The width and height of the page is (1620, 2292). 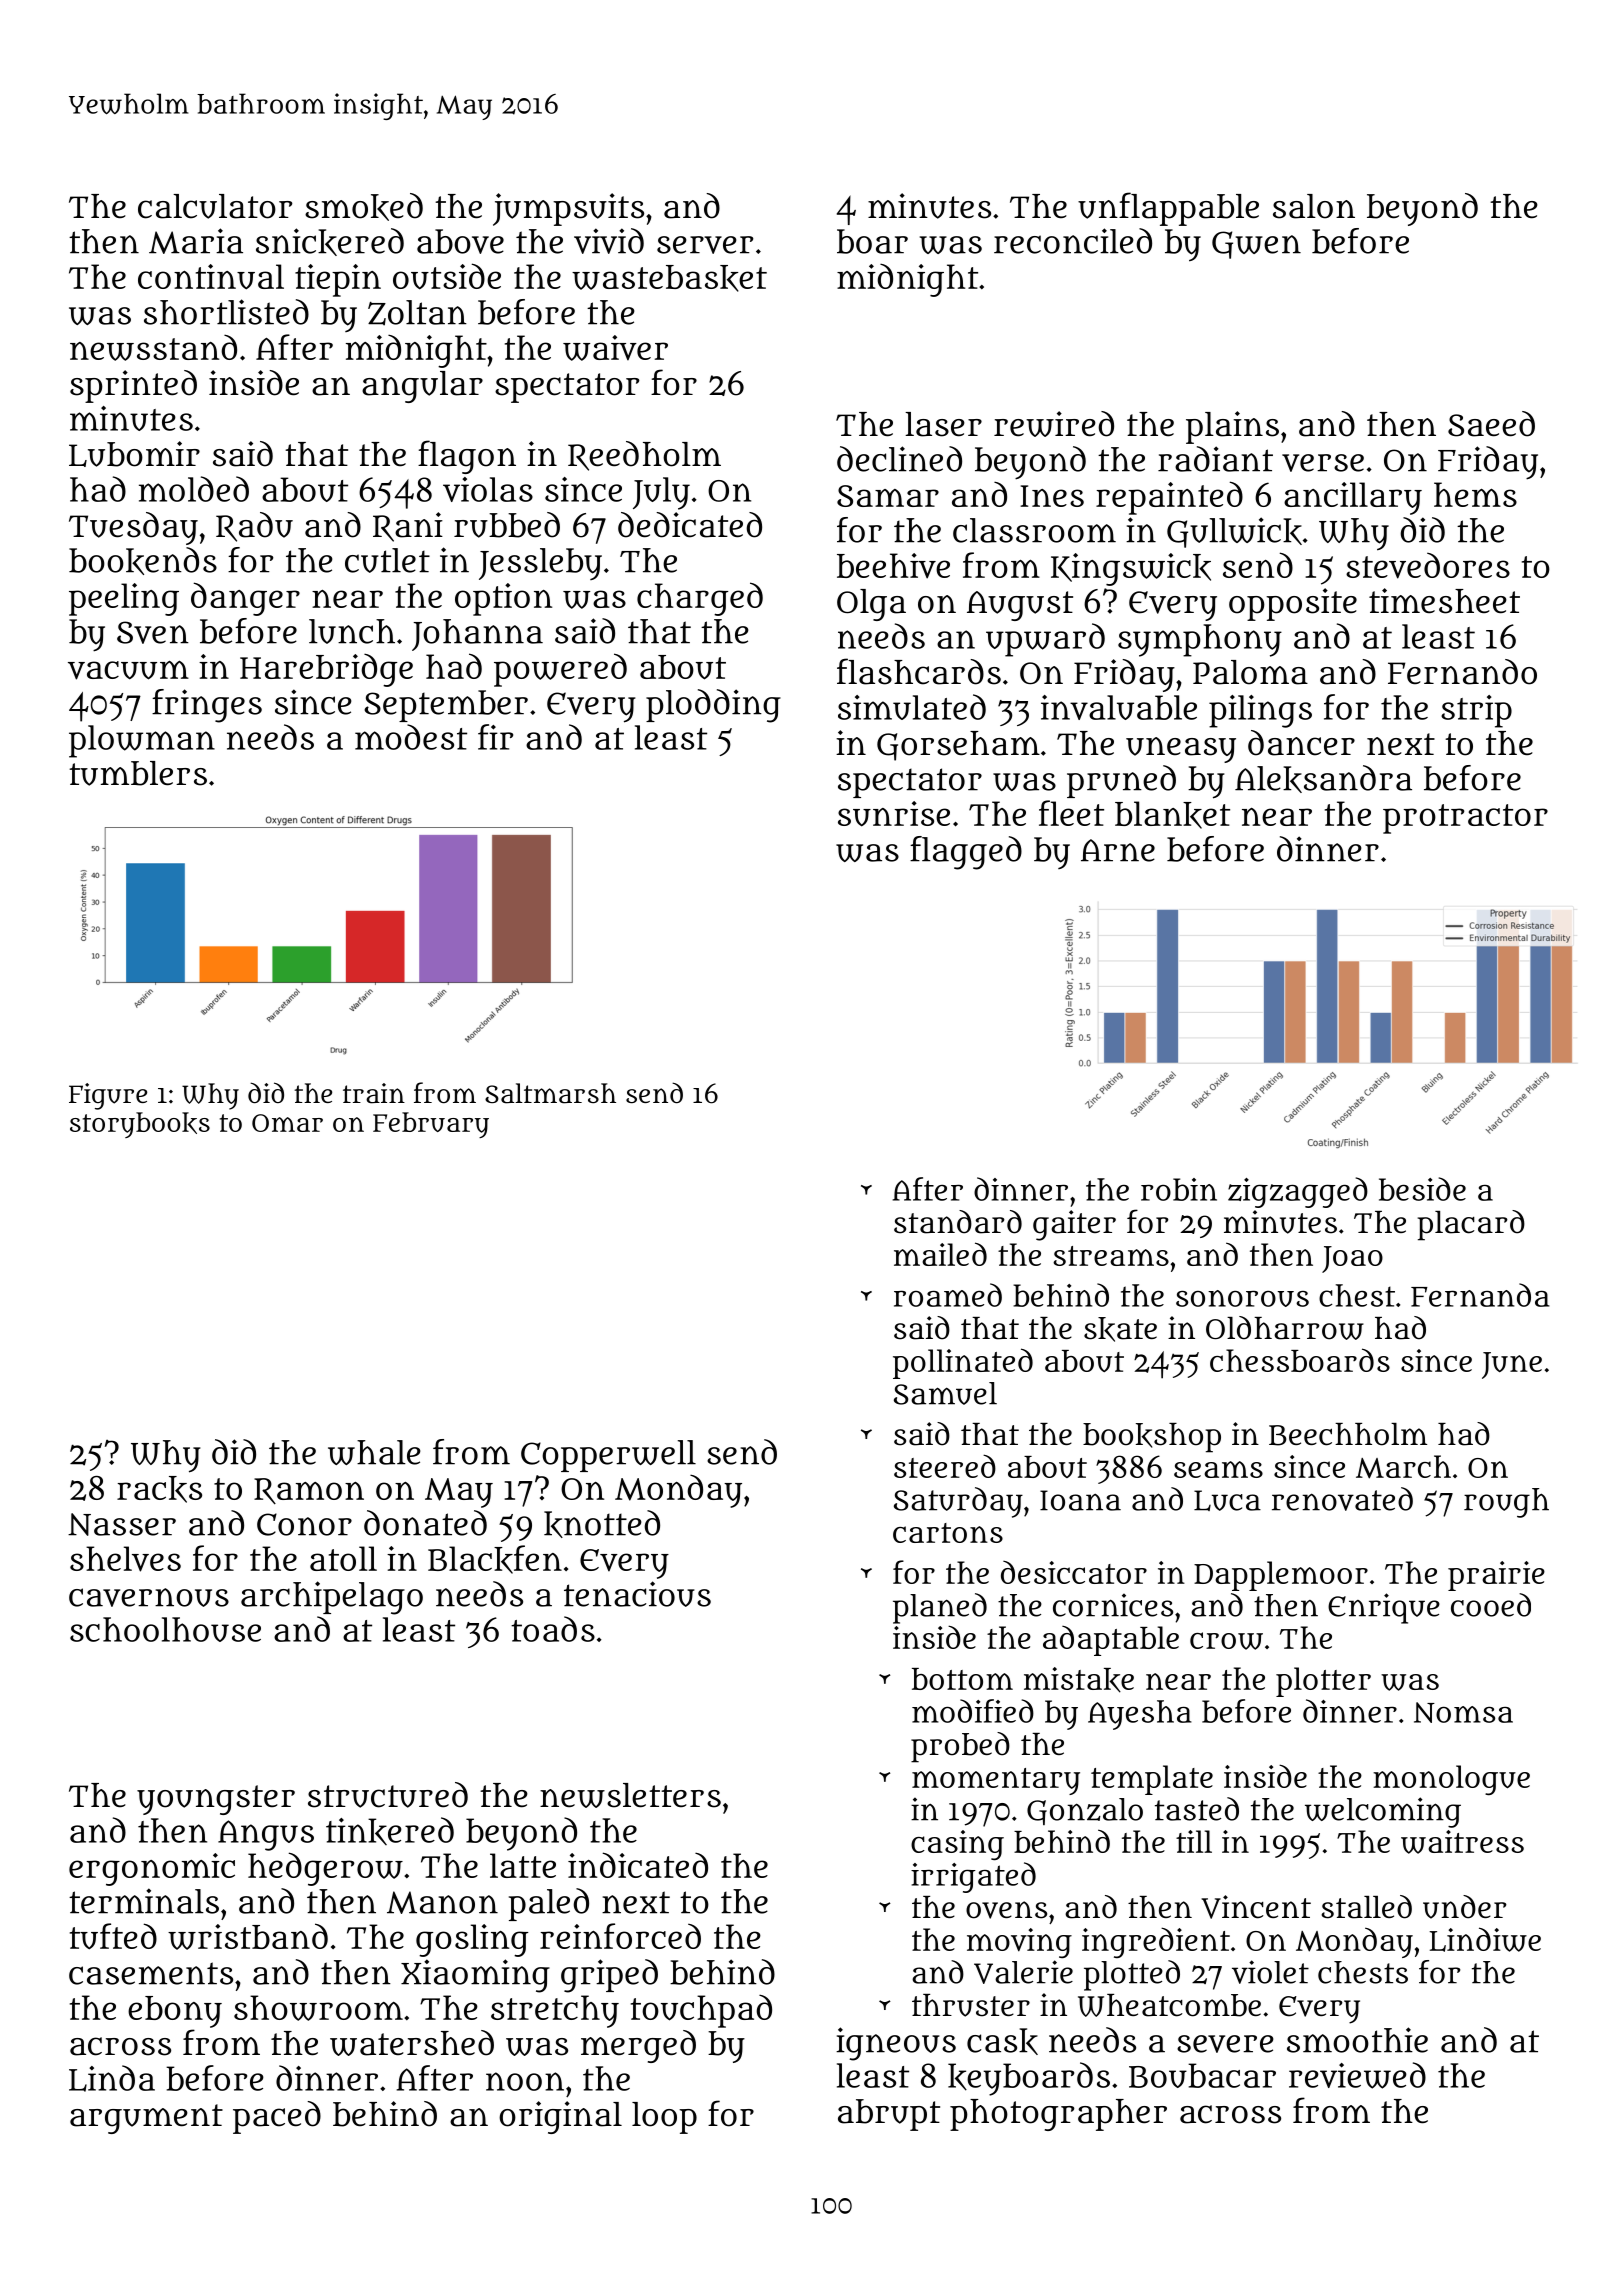 I want to click on Valerie, so click(x=1023, y=1972).
